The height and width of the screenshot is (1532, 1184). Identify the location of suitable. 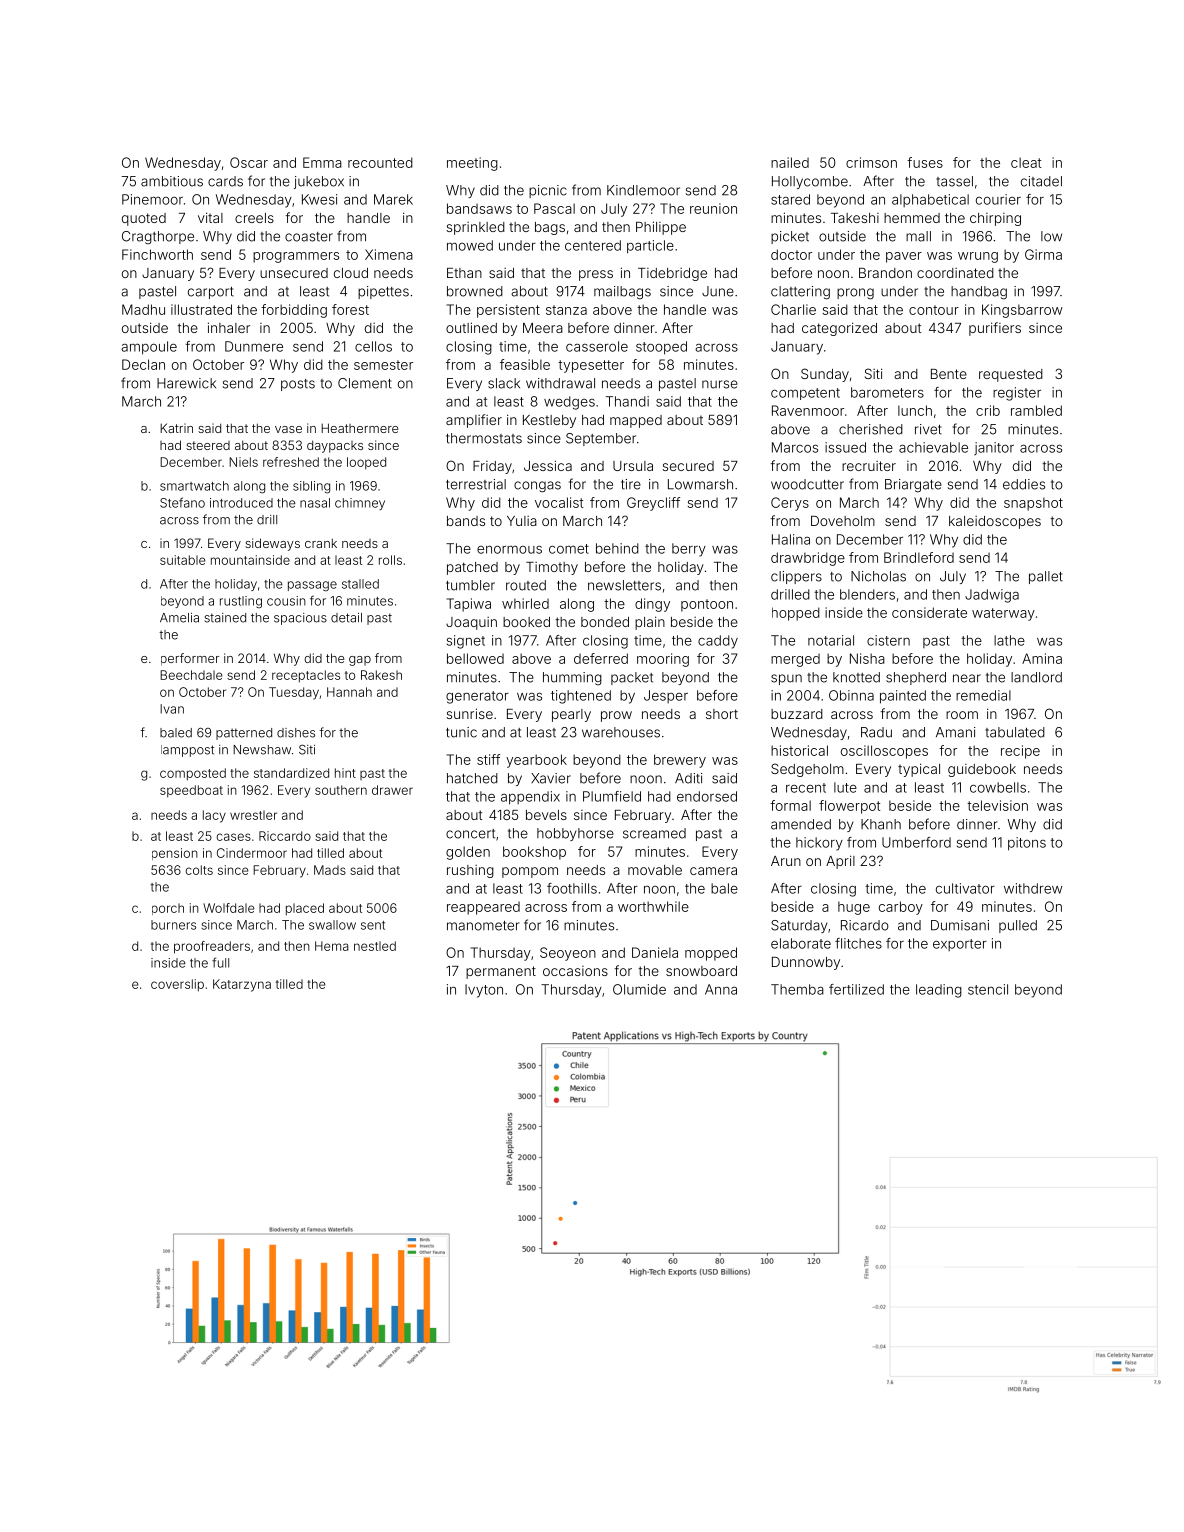
(183, 560).
